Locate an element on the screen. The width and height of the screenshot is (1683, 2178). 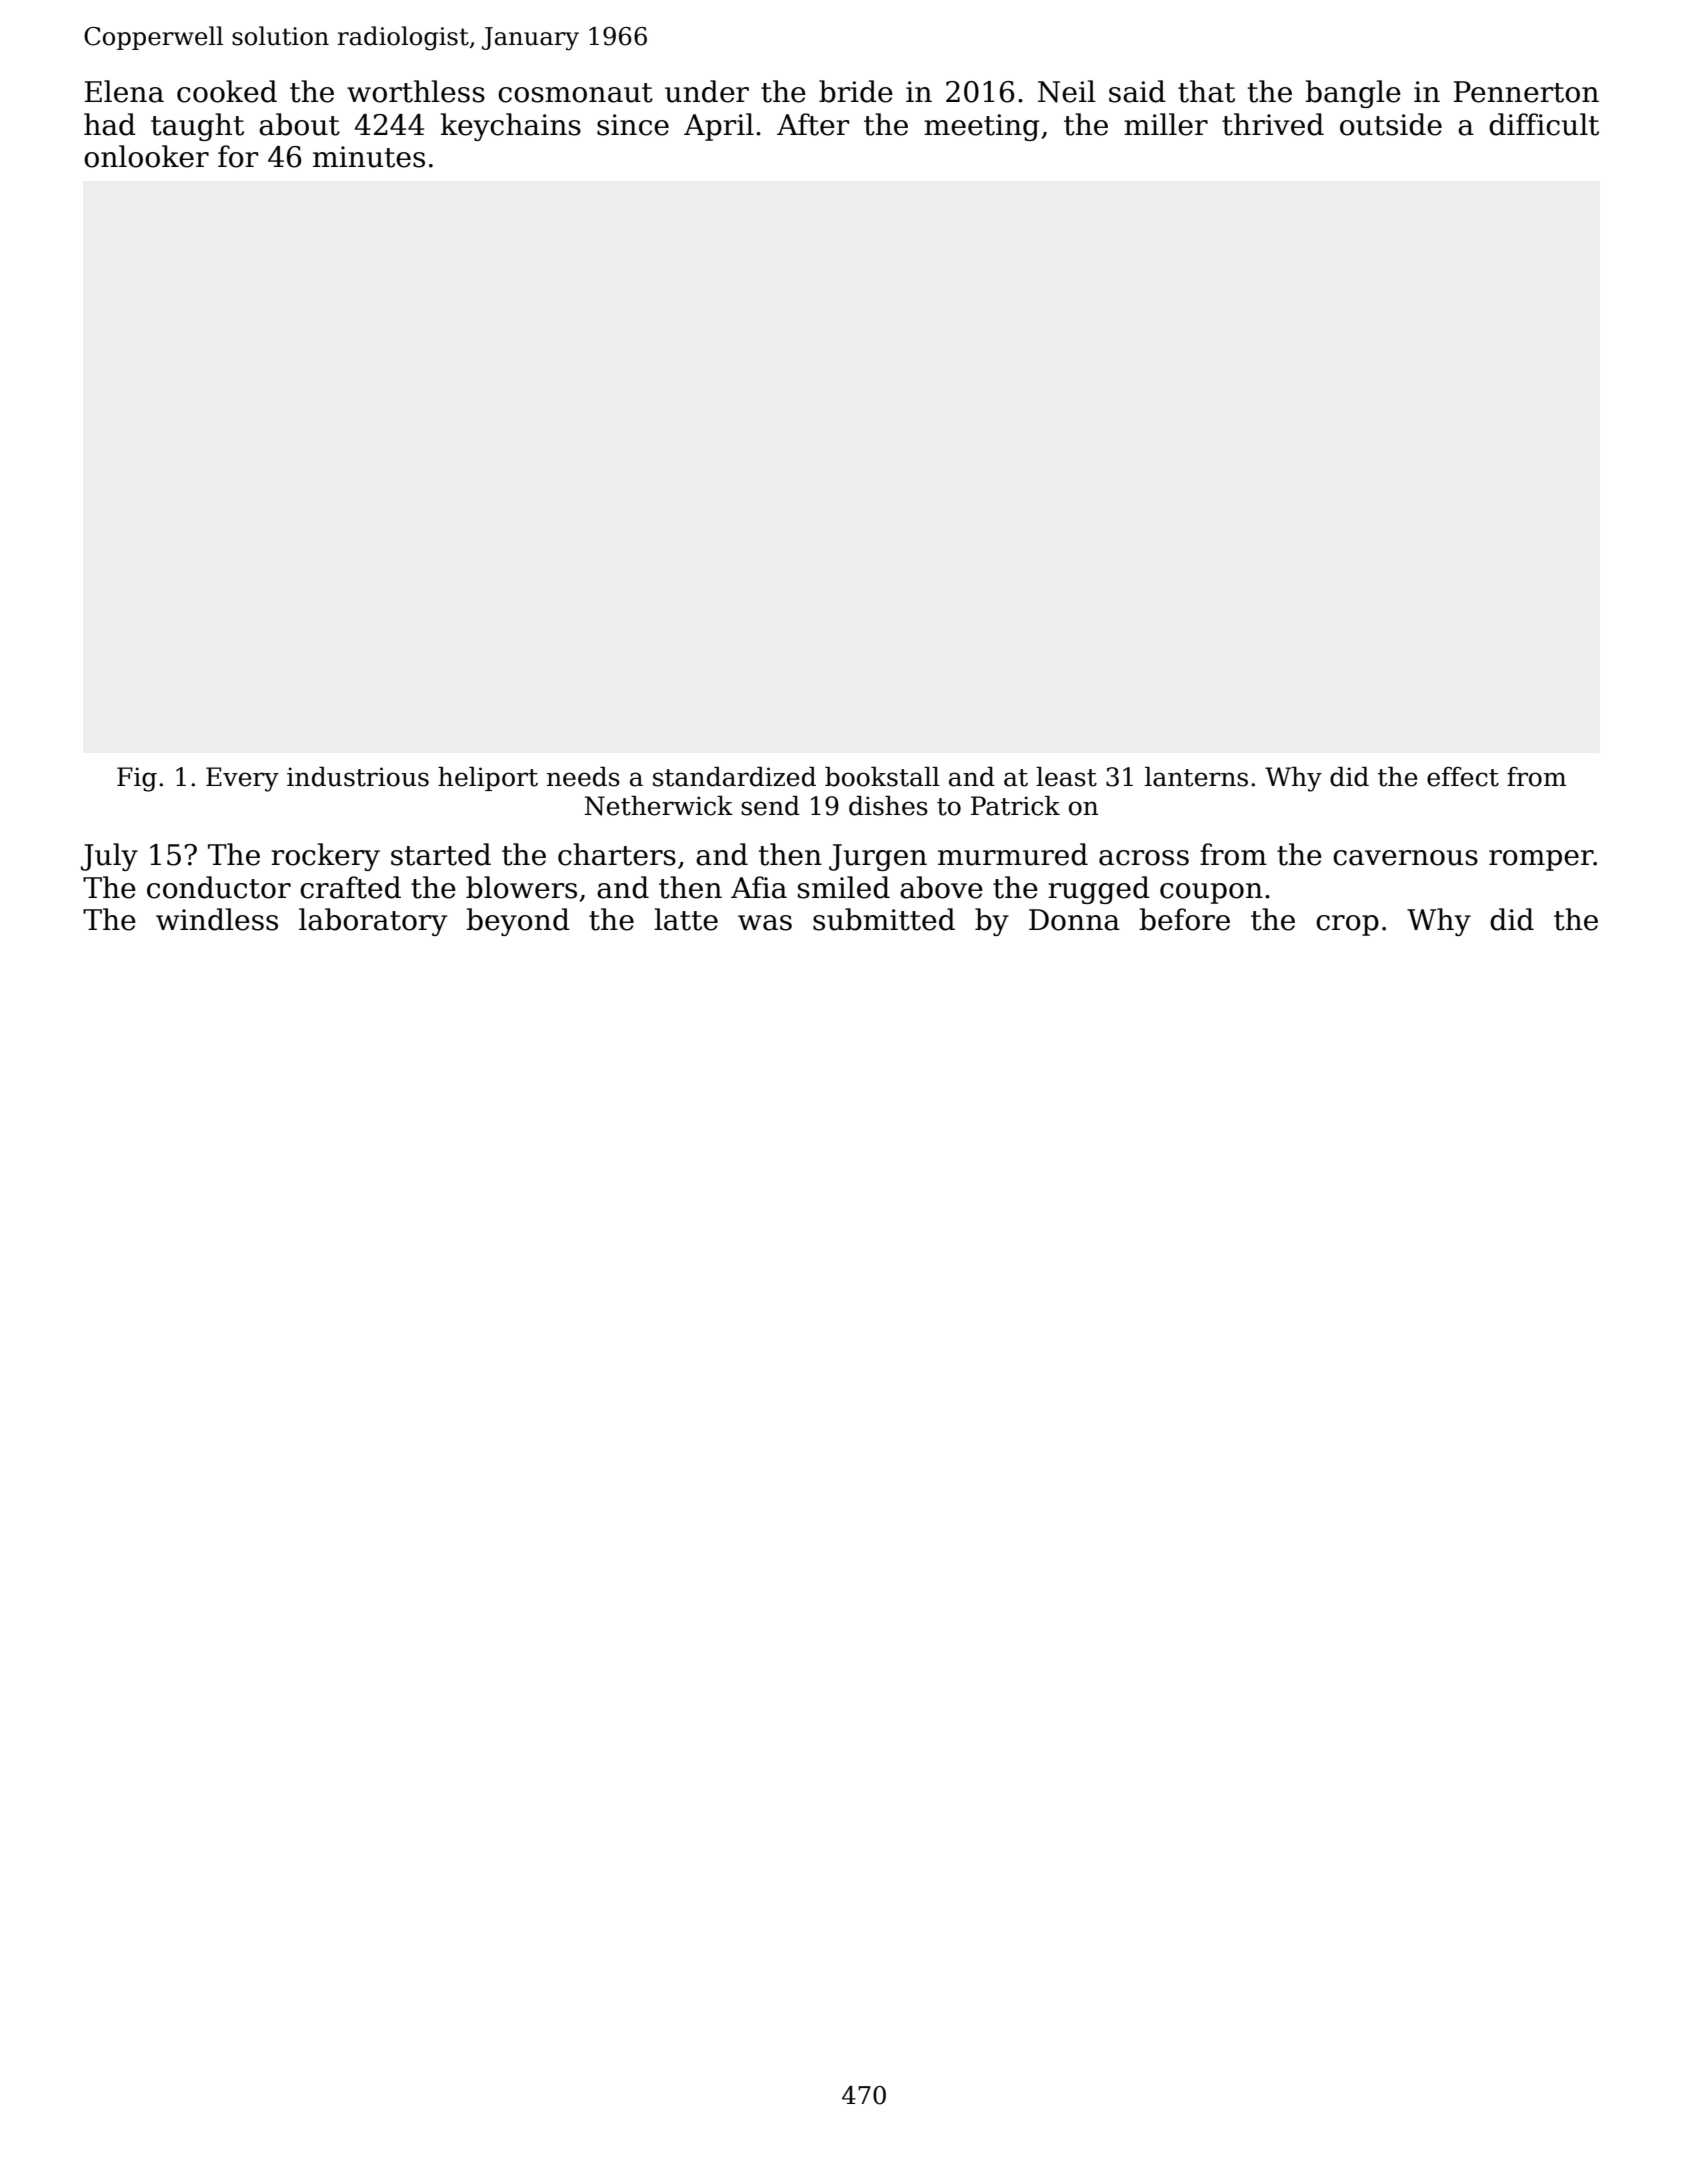
July is located at coordinates (109, 857).
